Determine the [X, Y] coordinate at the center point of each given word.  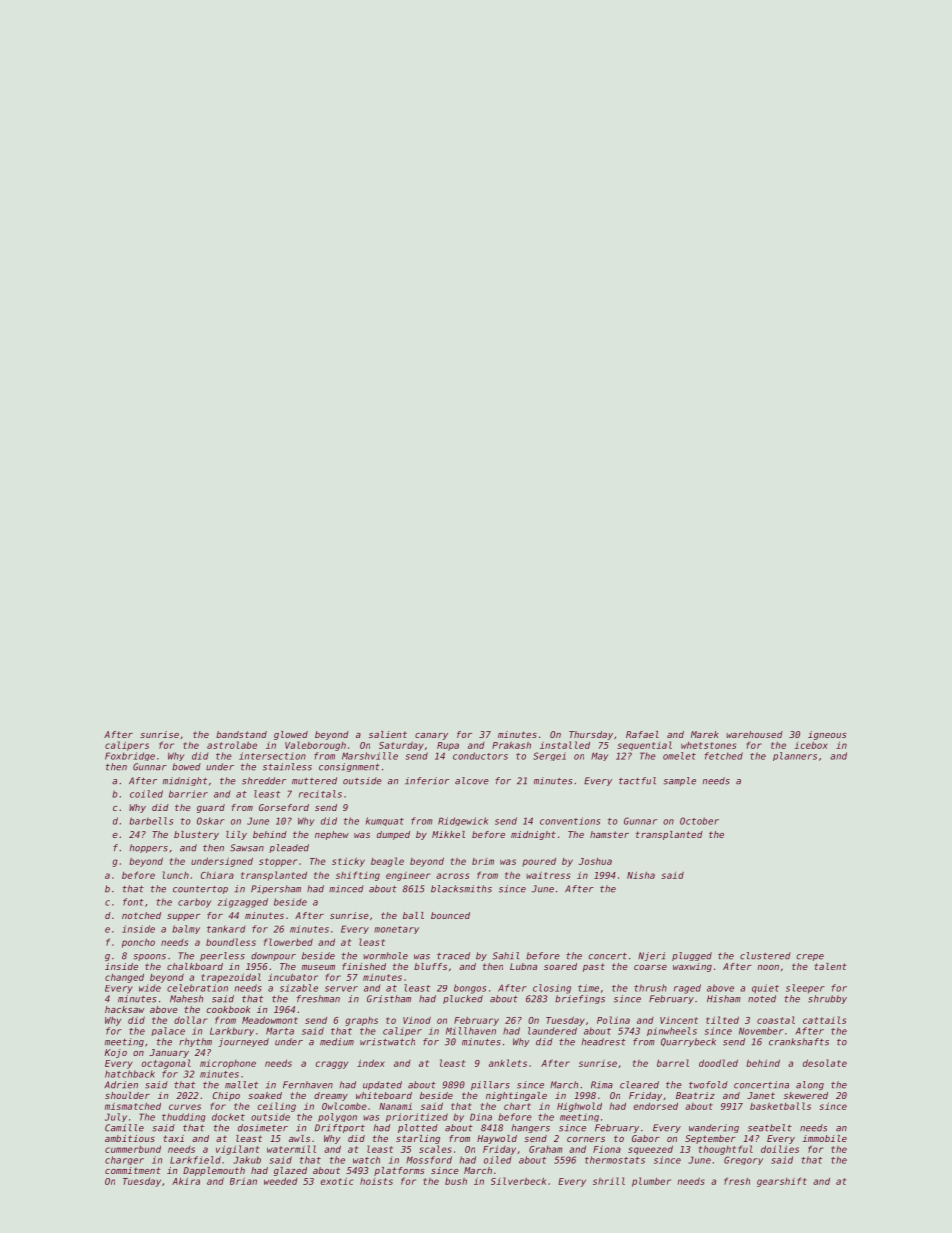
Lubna [523, 966]
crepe [810, 957]
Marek [705, 734]
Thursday [591, 735]
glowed [291, 735]
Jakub [247, 1160]
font [133, 902]
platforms [399, 1171]
